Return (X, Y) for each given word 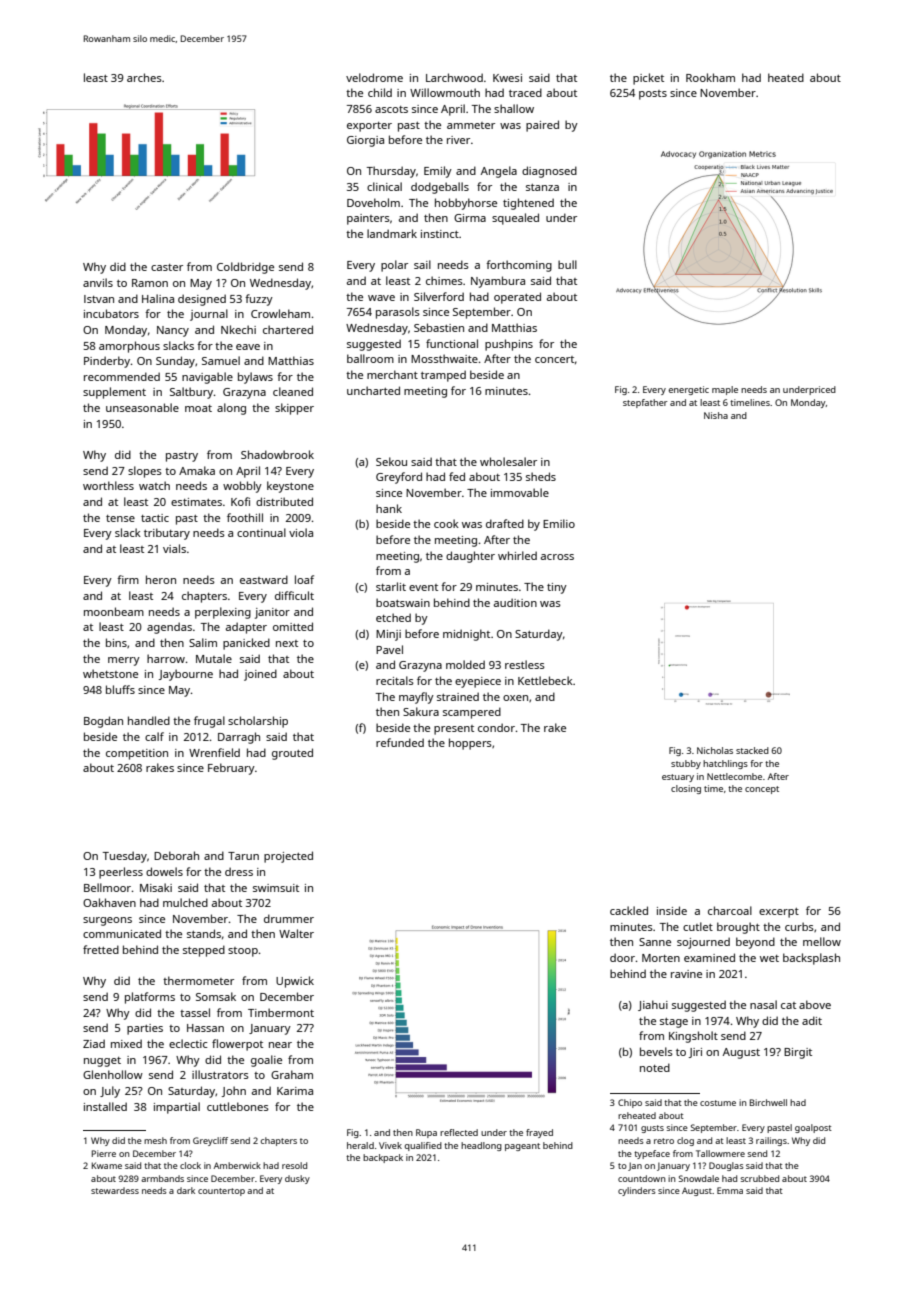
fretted (101, 949)
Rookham (710, 77)
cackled (629, 910)
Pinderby (107, 362)
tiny (557, 588)
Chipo (630, 1103)
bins (116, 642)
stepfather (645, 403)
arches (144, 77)
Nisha (716, 415)
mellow (822, 941)
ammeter (471, 125)
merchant (392, 374)
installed (105, 1106)
